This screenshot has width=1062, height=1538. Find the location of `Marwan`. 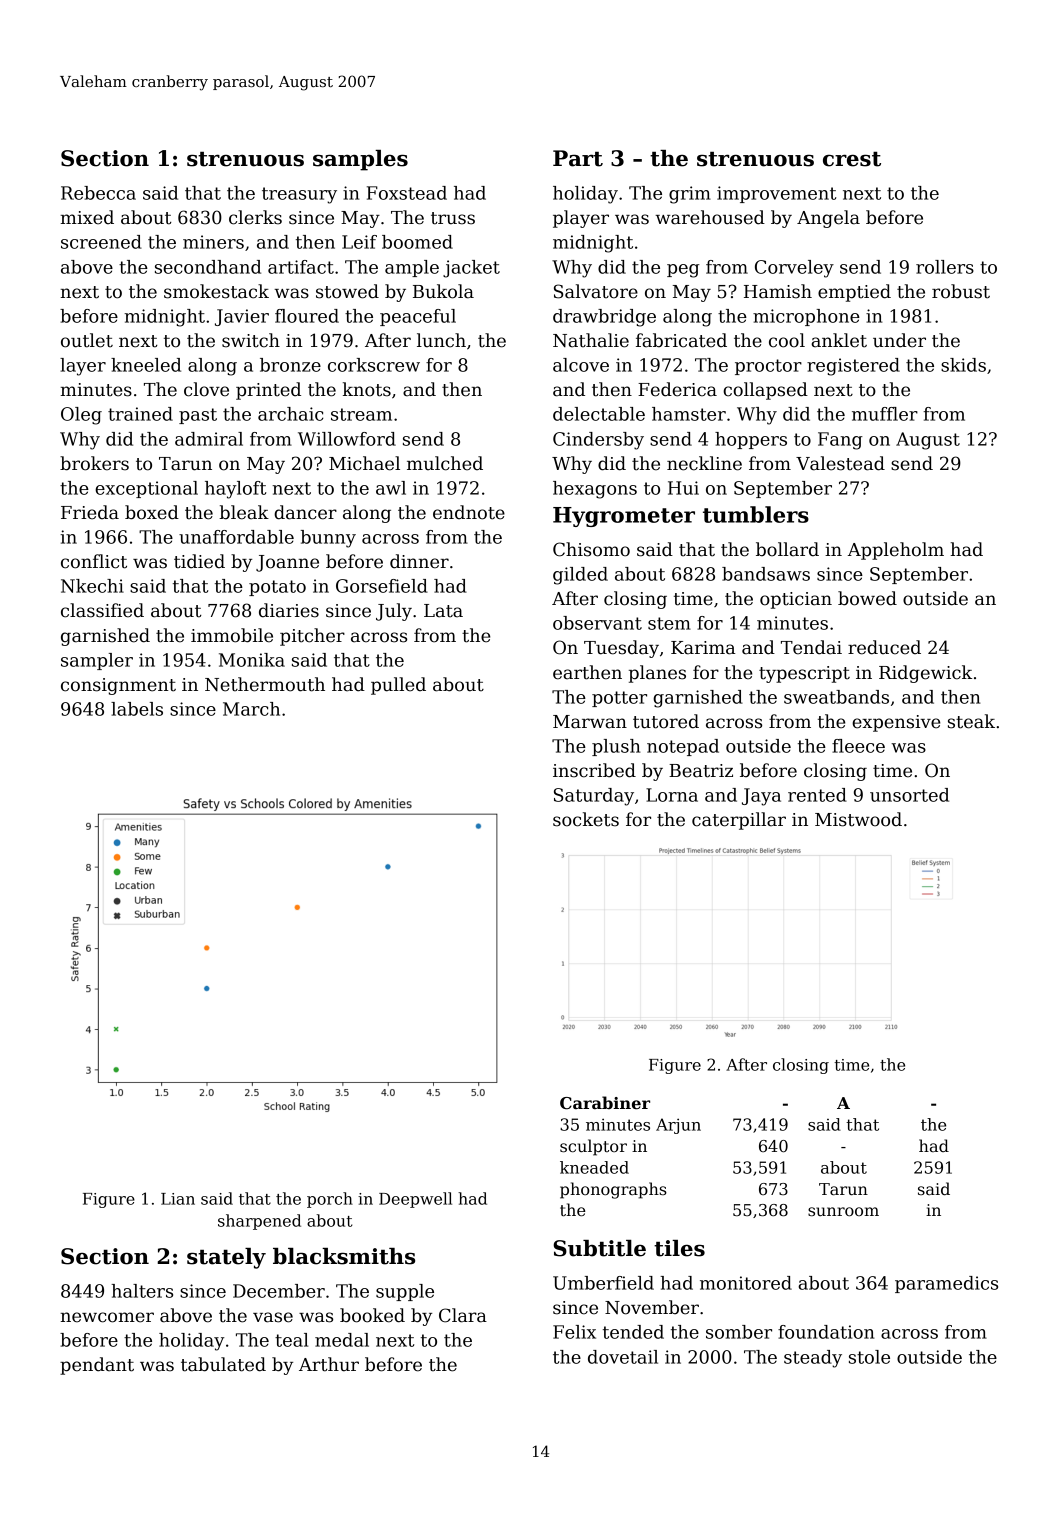

Marwan is located at coordinates (590, 722).
